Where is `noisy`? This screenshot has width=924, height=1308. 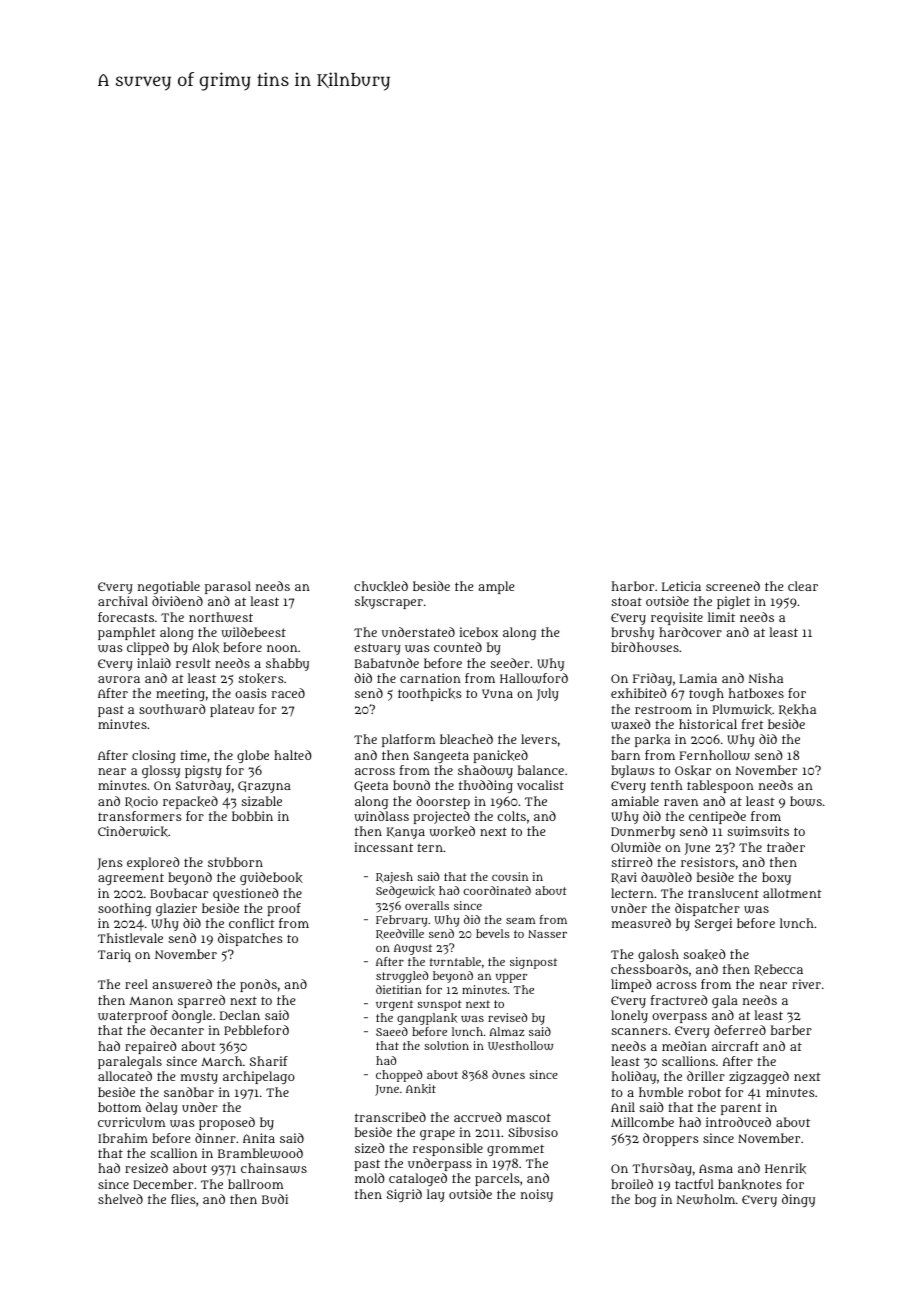
noisy is located at coordinates (537, 1195).
